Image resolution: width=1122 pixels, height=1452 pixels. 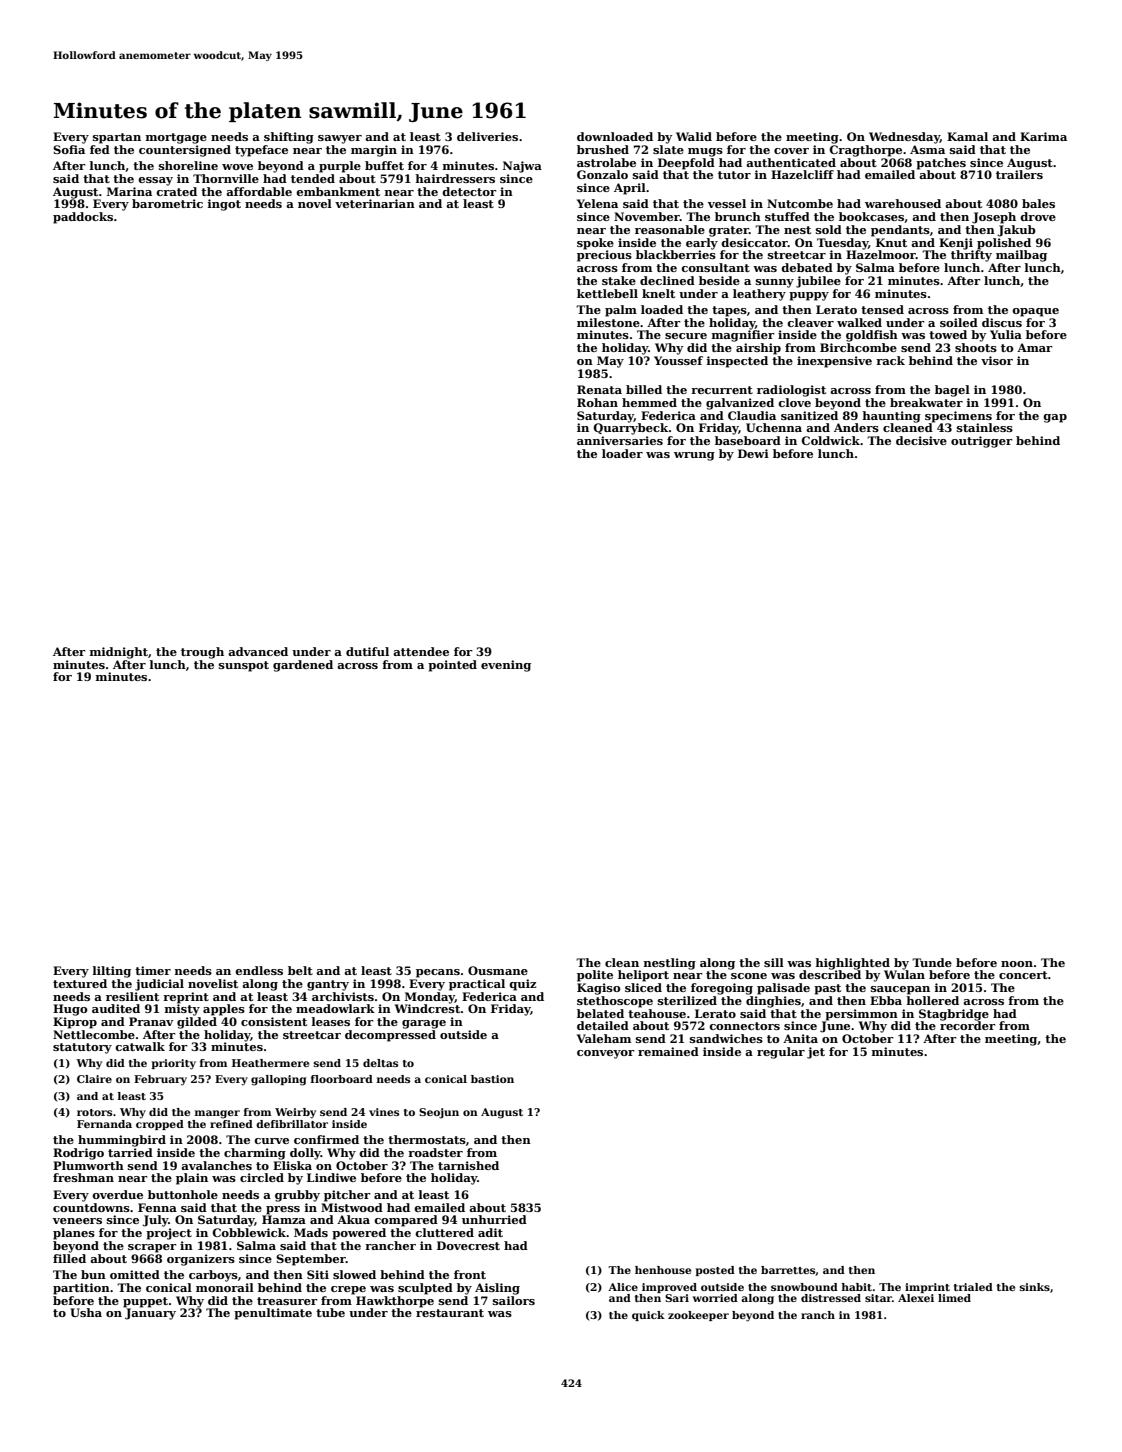 What do you see at coordinates (150, 1314) in the screenshot?
I see `January` at bounding box center [150, 1314].
